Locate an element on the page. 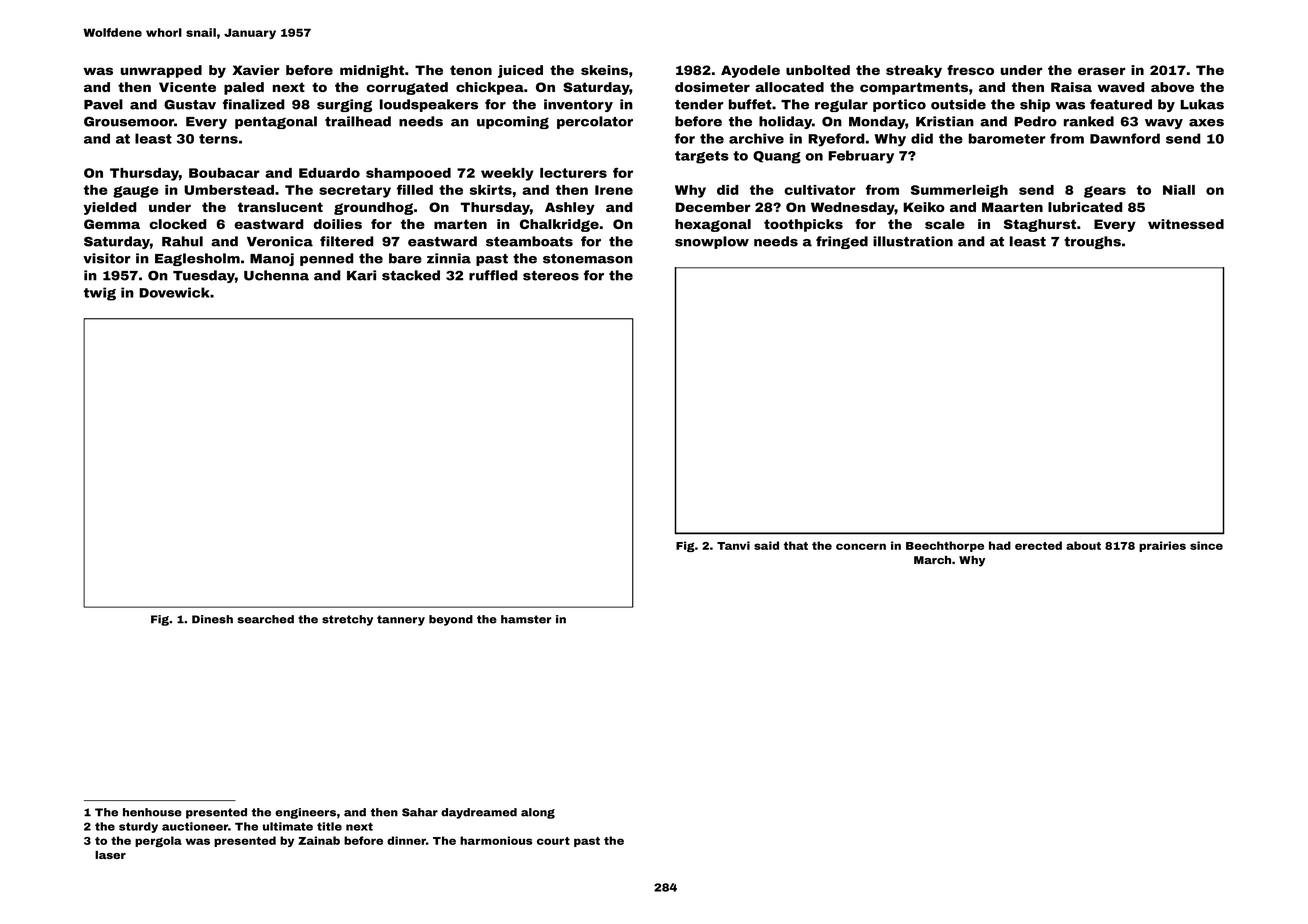 The width and height of the document is (1308, 924). erected is located at coordinates (1038, 545).
